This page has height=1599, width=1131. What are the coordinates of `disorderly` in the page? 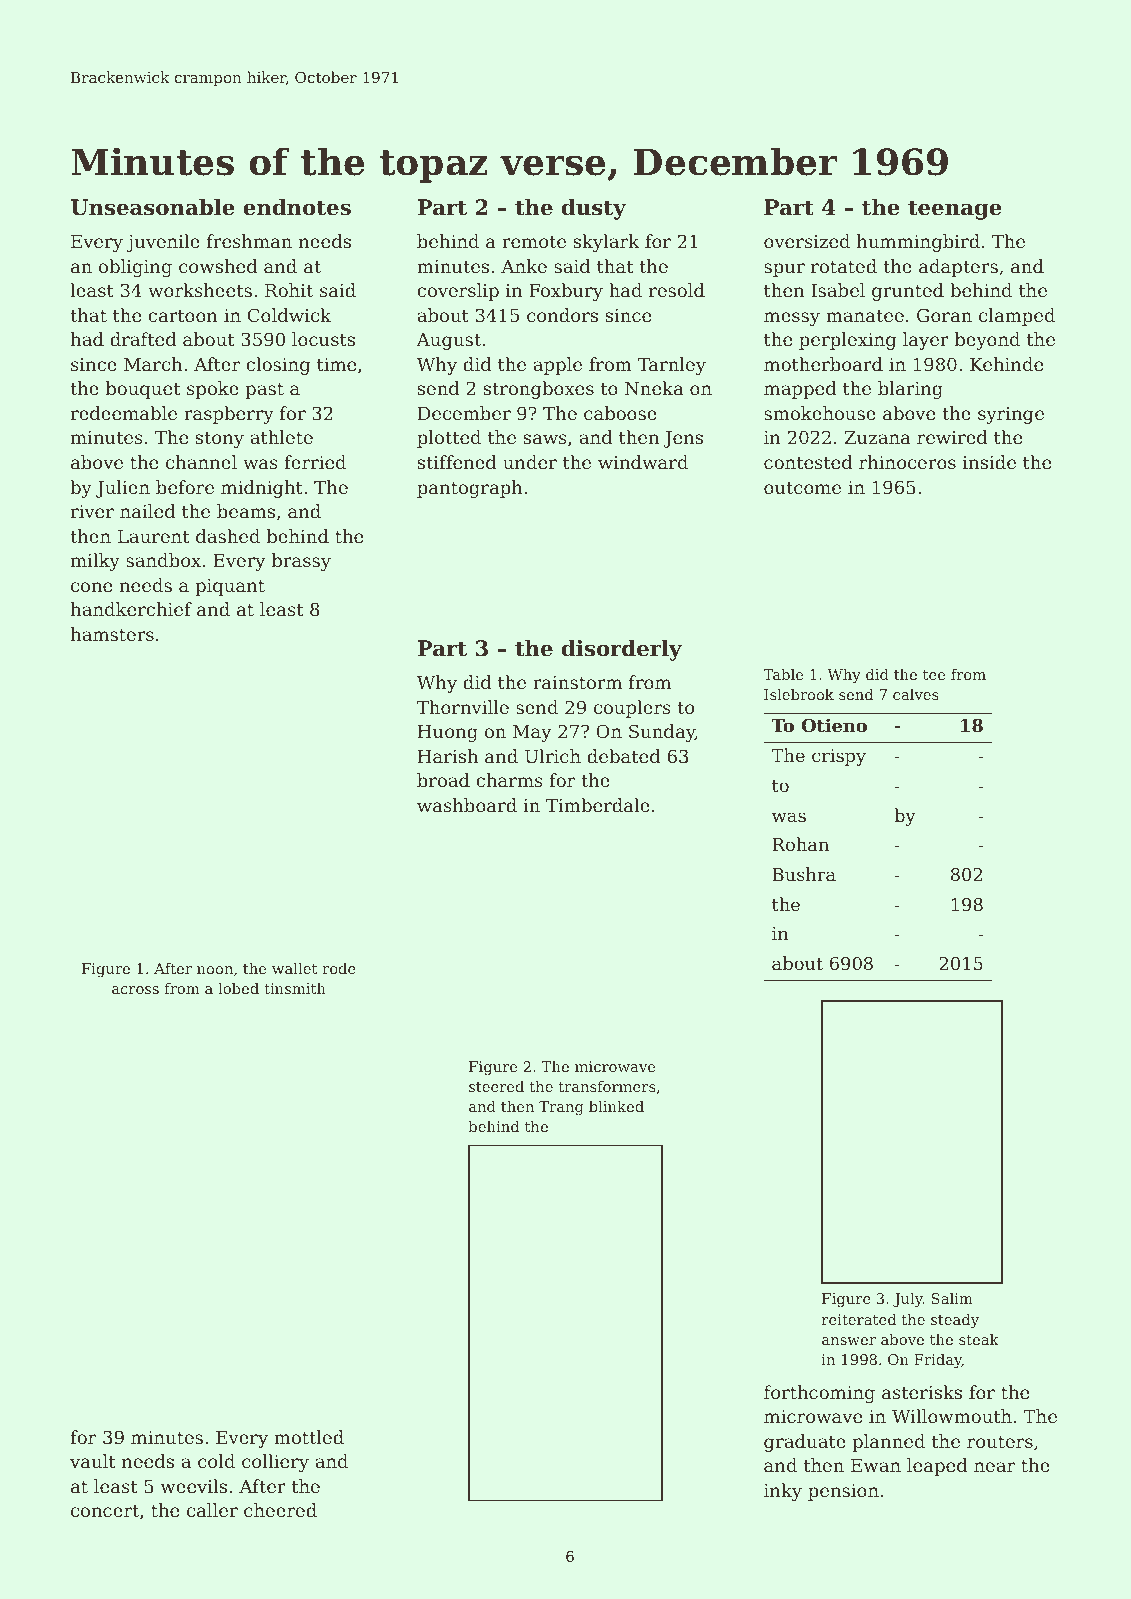 It's located at (622, 650).
